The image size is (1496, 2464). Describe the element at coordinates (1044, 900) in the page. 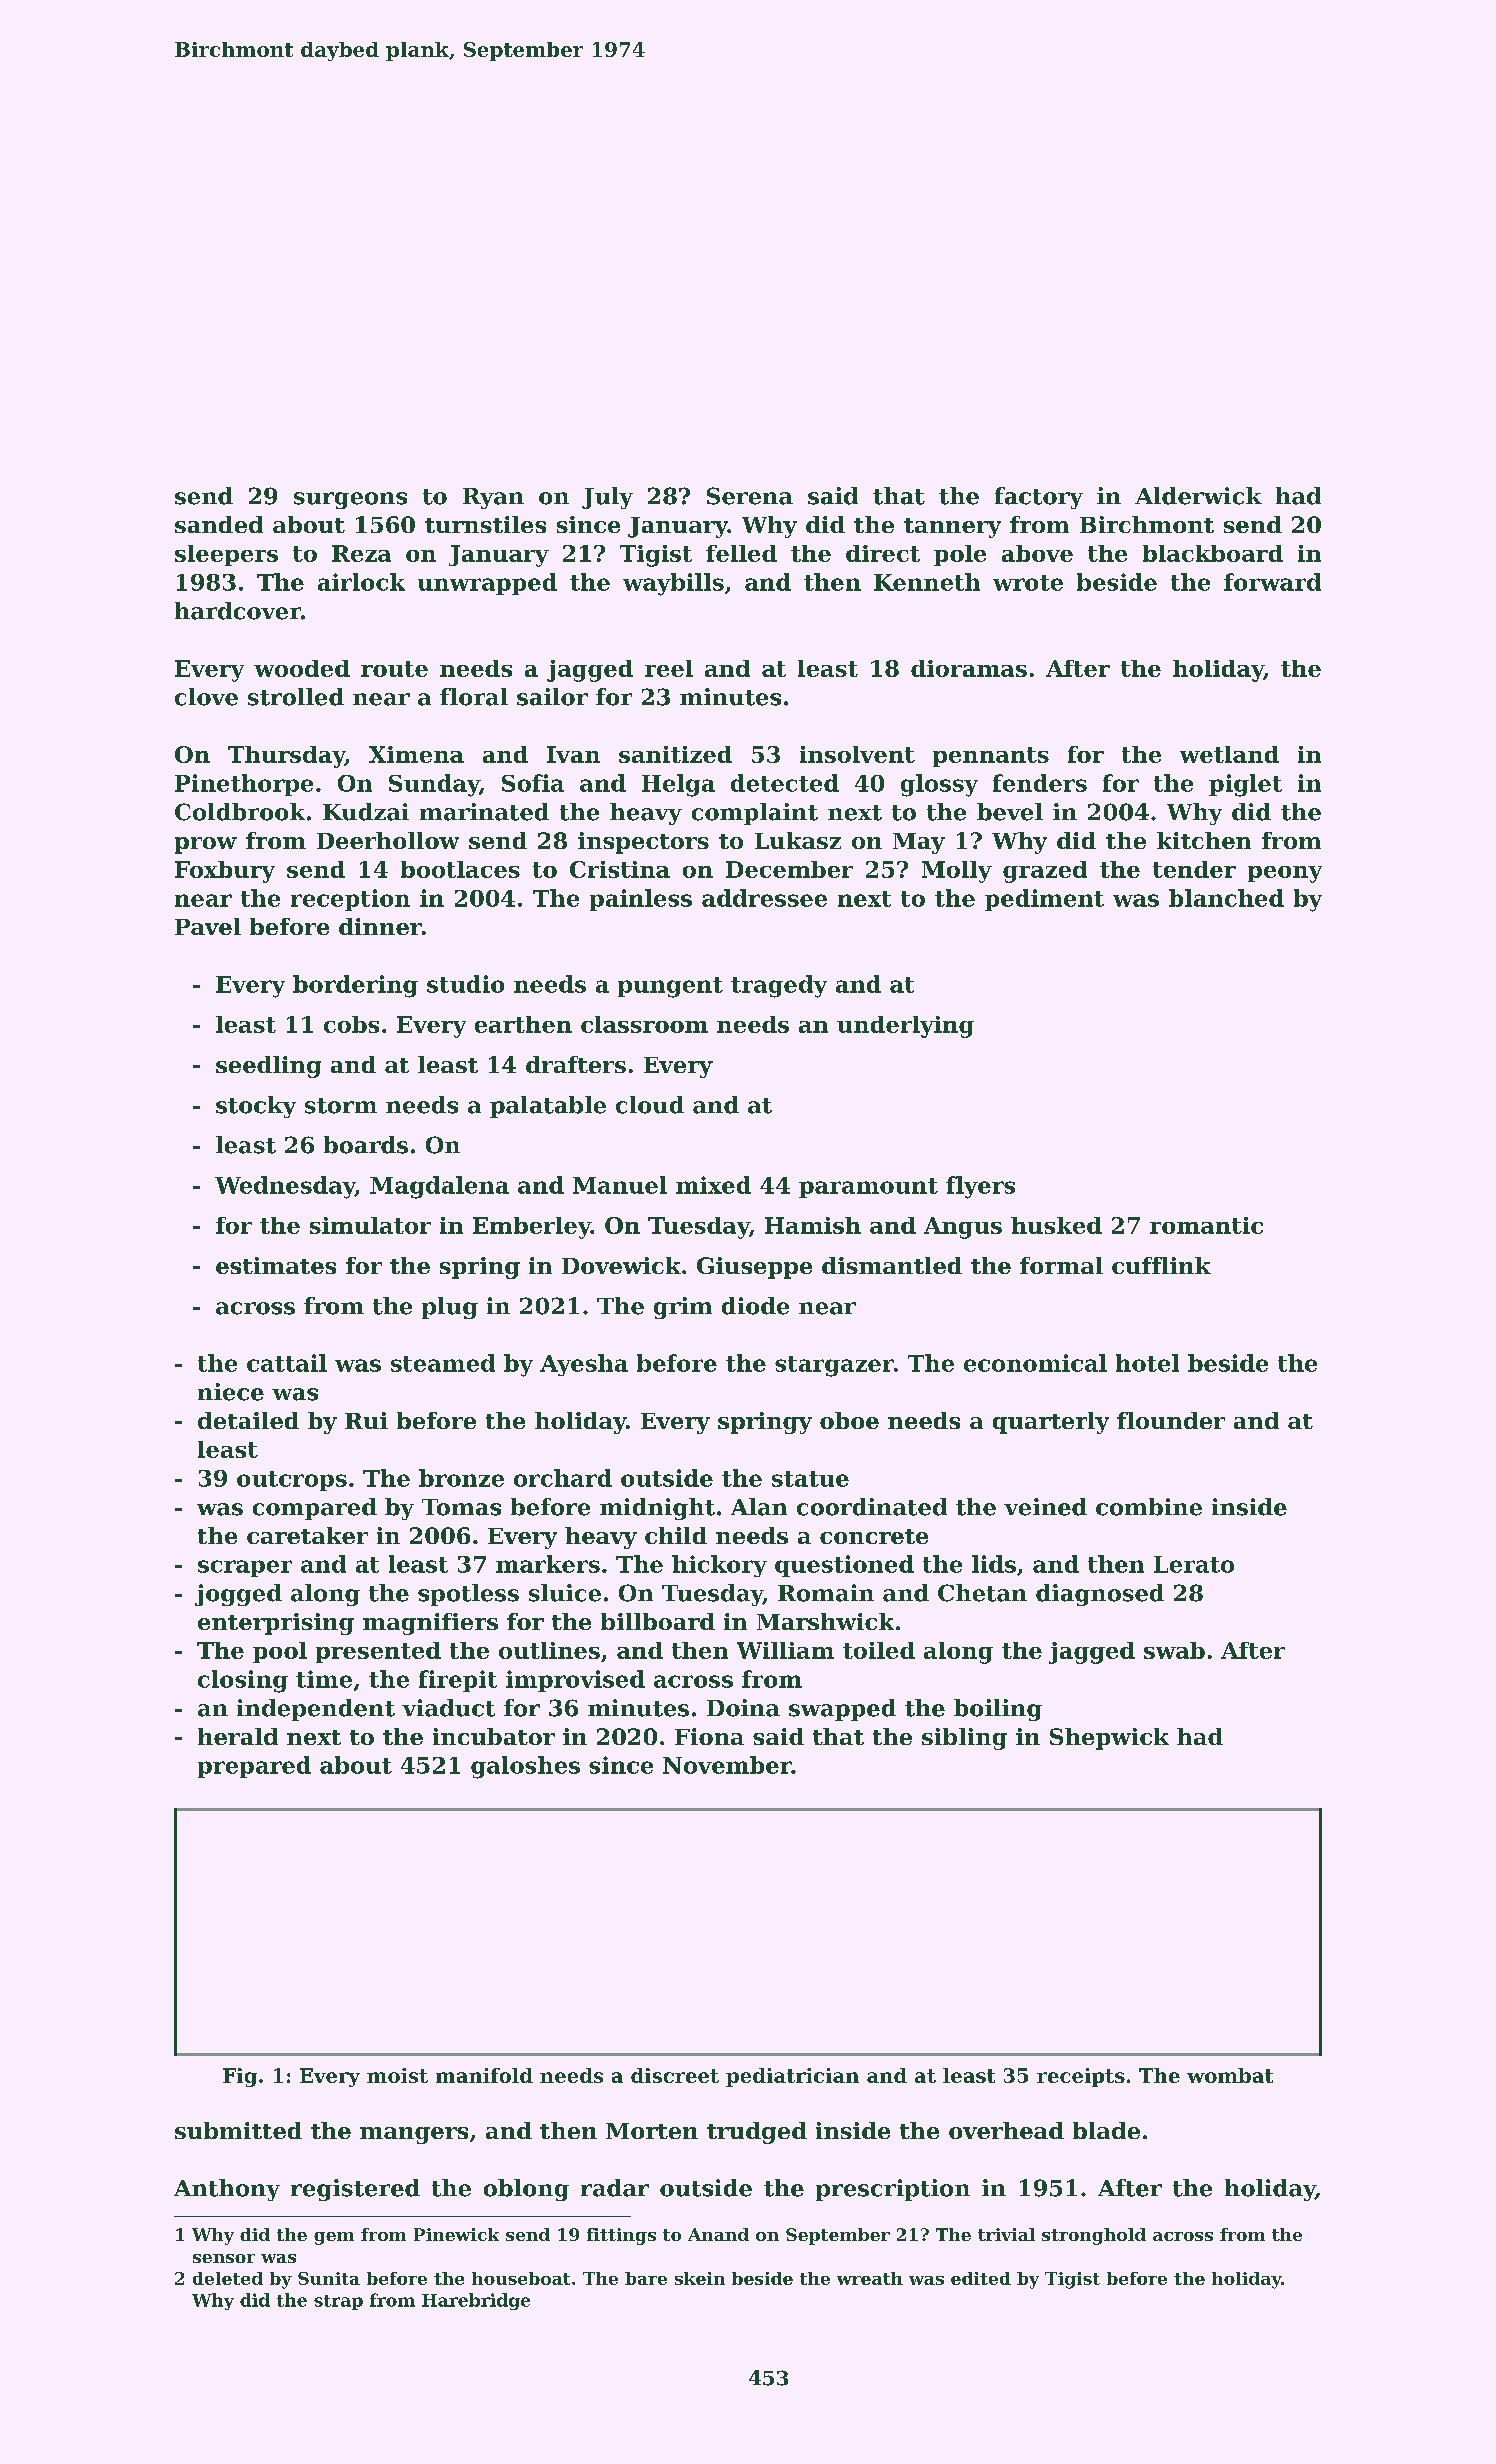

I see `pediment` at that location.
